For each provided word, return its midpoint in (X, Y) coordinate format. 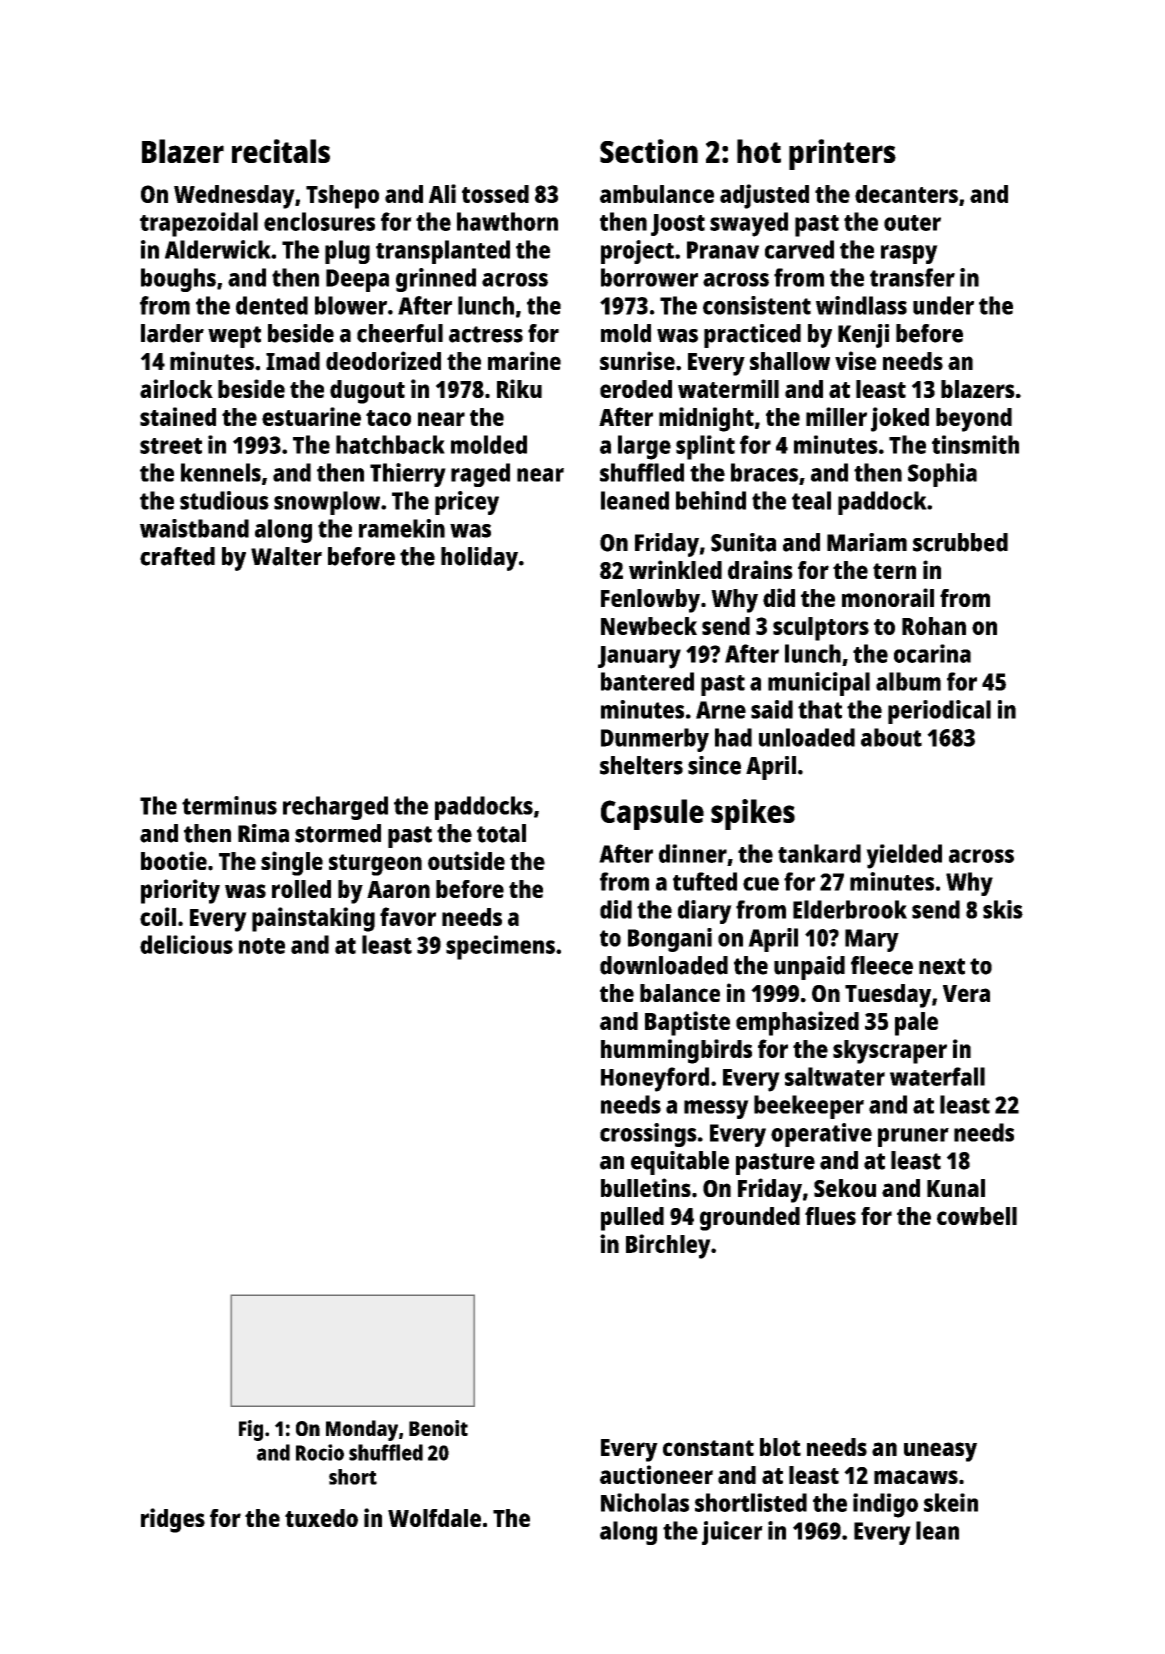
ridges (173, 1520)
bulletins (646, 1187)
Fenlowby (650, 601)
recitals (281, 151)
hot (759, 151)
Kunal (956, 1188)
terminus (229, 805)
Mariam (867, 542)
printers (842, 154)
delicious (186, 944)
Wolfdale (434, 1518)
